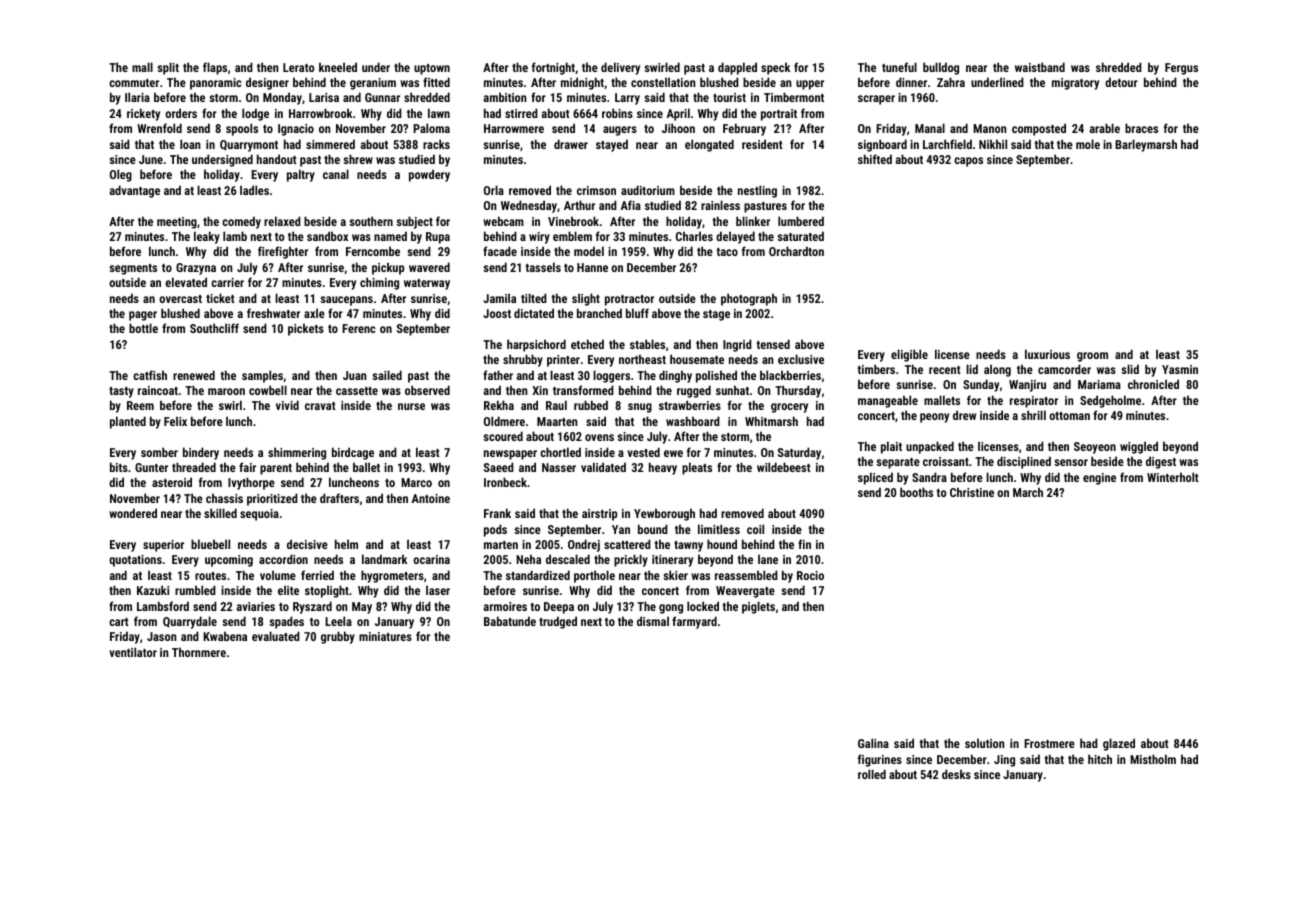 This screenshot has height=924, width=1308. What do you see at coordinates (439, 113) in the screenshot?
I see `lawn` at bounding box center [439, 113].
